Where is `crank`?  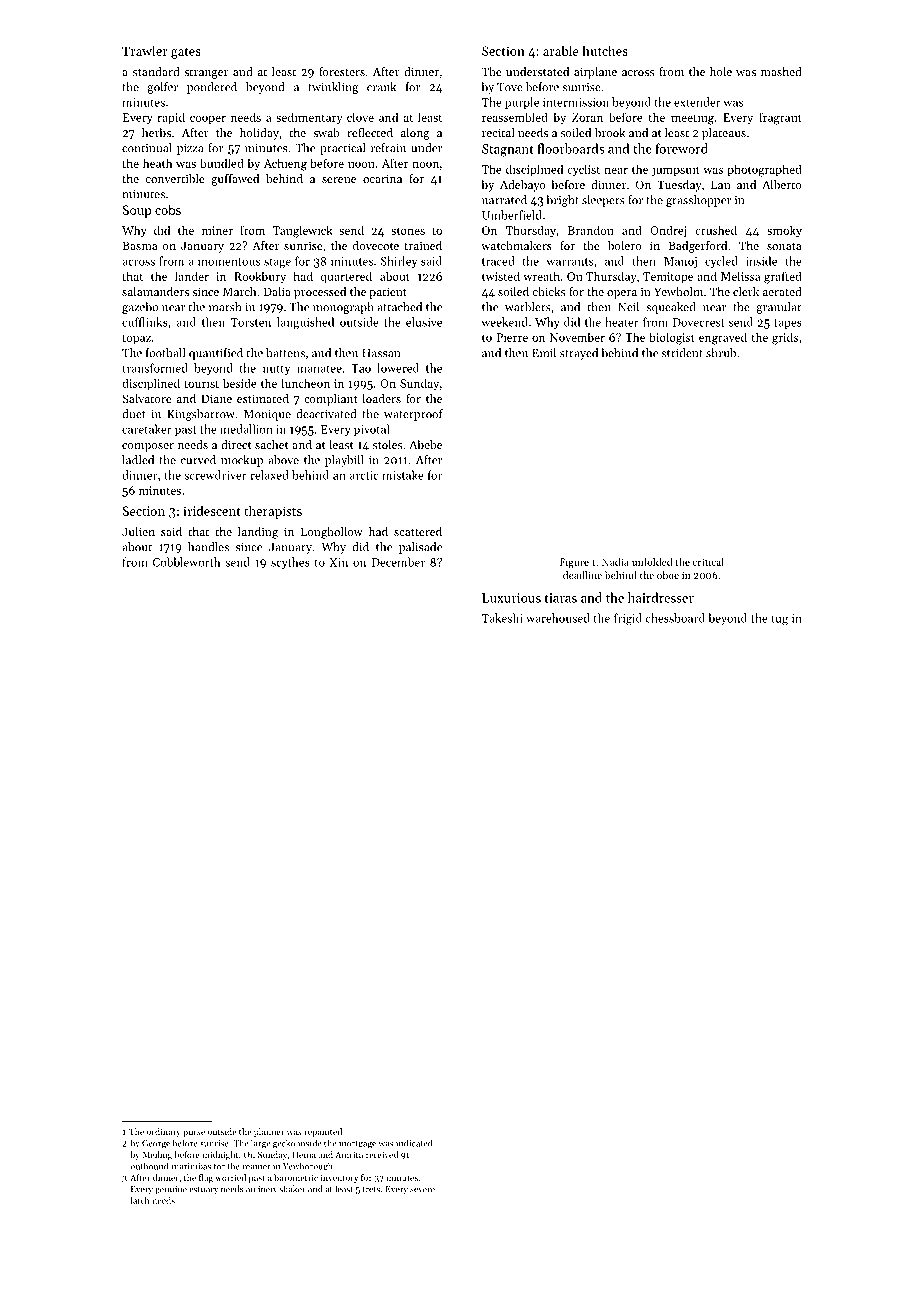 crank is located at coordinates (381, 87).
